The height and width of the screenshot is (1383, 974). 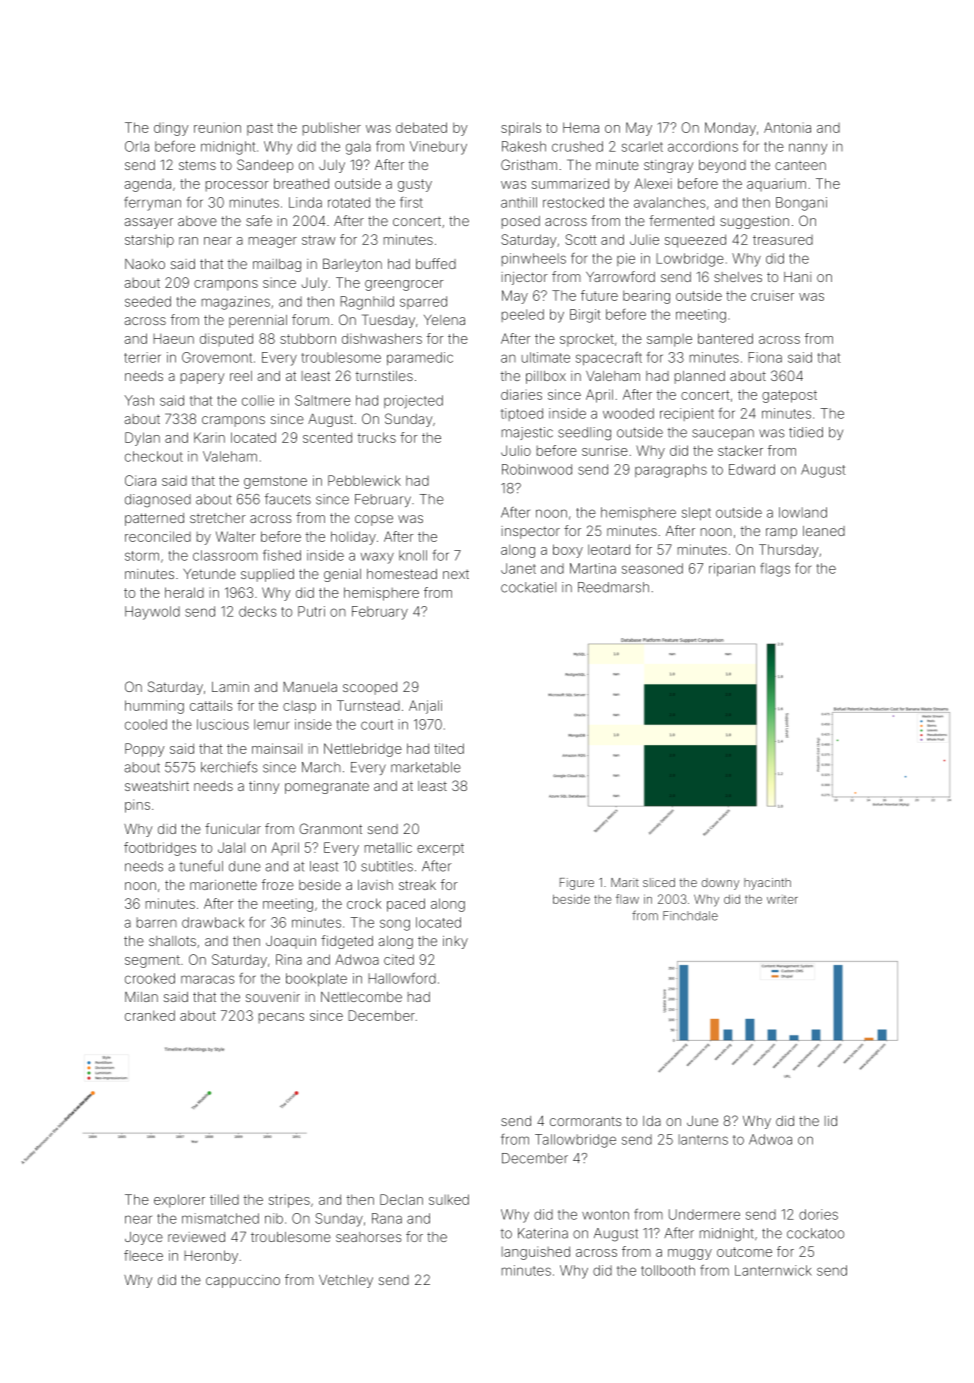 What do you see at coordinates (308, 338) in the screenshot?
I see `stubborn` at bounding box center [308, 338].
